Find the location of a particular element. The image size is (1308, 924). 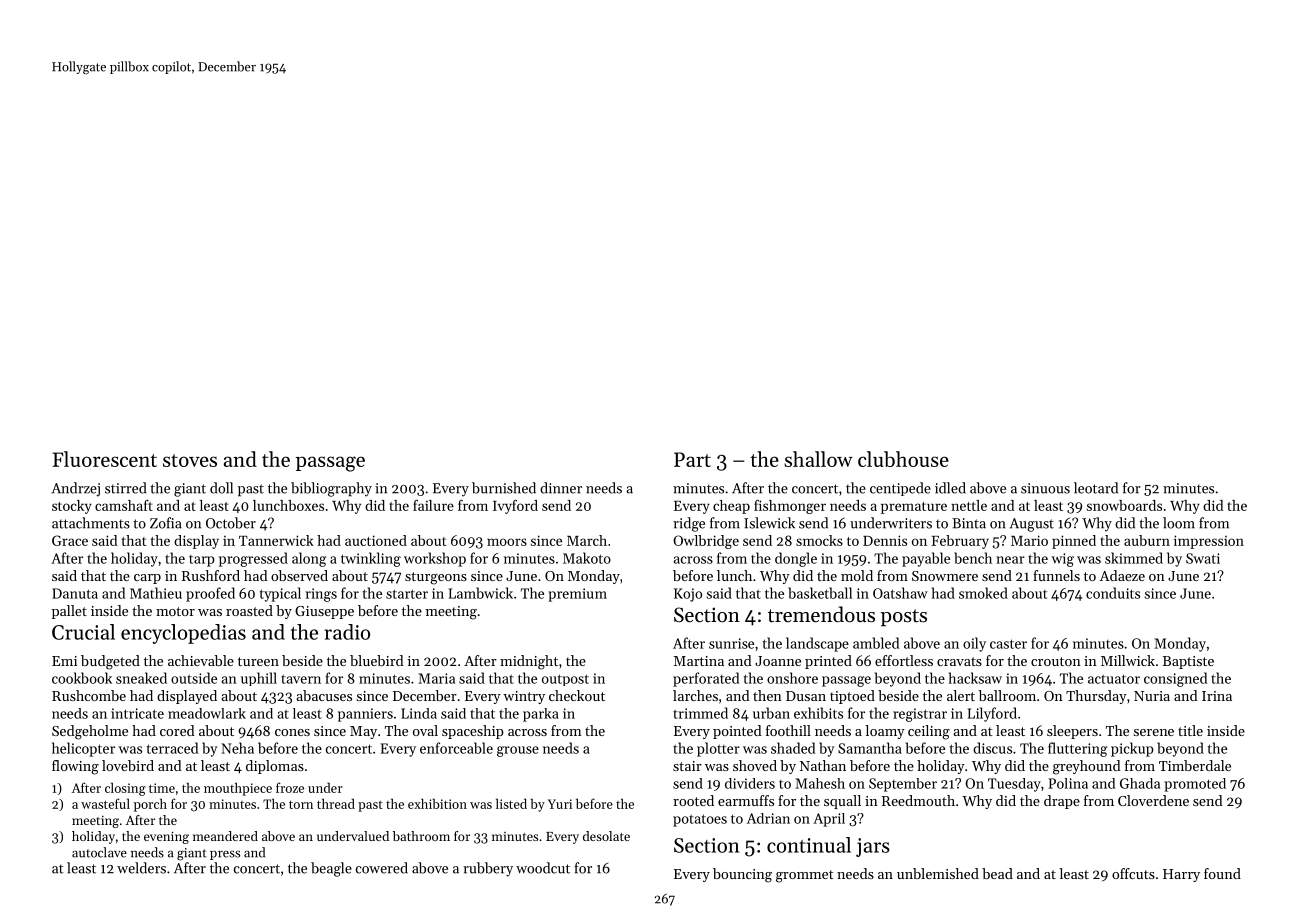

uphill is located at coordinates (259, 679).
